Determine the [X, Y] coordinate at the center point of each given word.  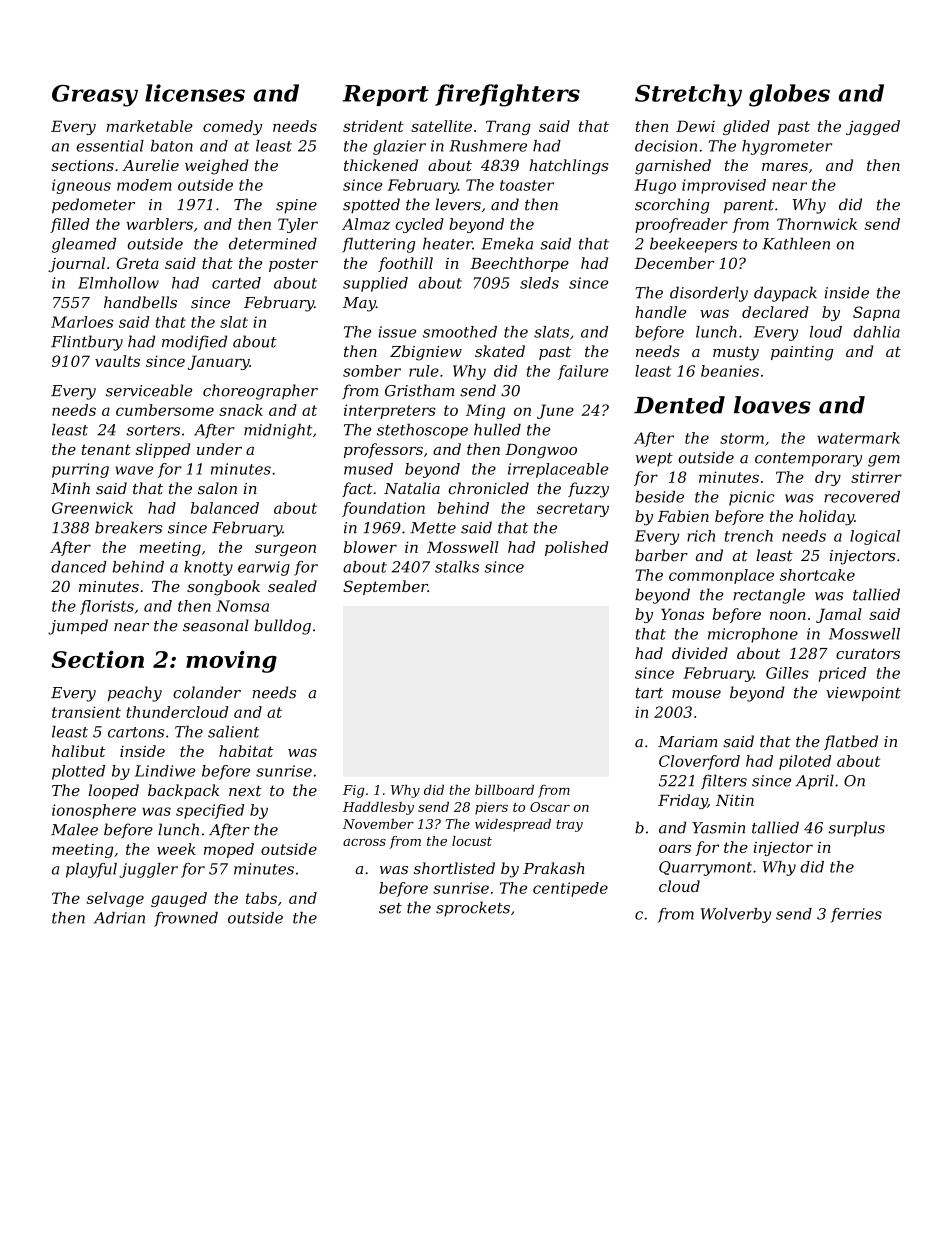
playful [91, 870]
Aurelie [150, 165]
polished [576, 548]
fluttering [378, 245]
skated [500, 351]
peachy [135, 694]
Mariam [688, 742]
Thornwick [817, 224]
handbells [140, 302]
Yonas [682, 614]
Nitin [735, 800]
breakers [128, 527]
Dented [679, 405]
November [378, 824]
